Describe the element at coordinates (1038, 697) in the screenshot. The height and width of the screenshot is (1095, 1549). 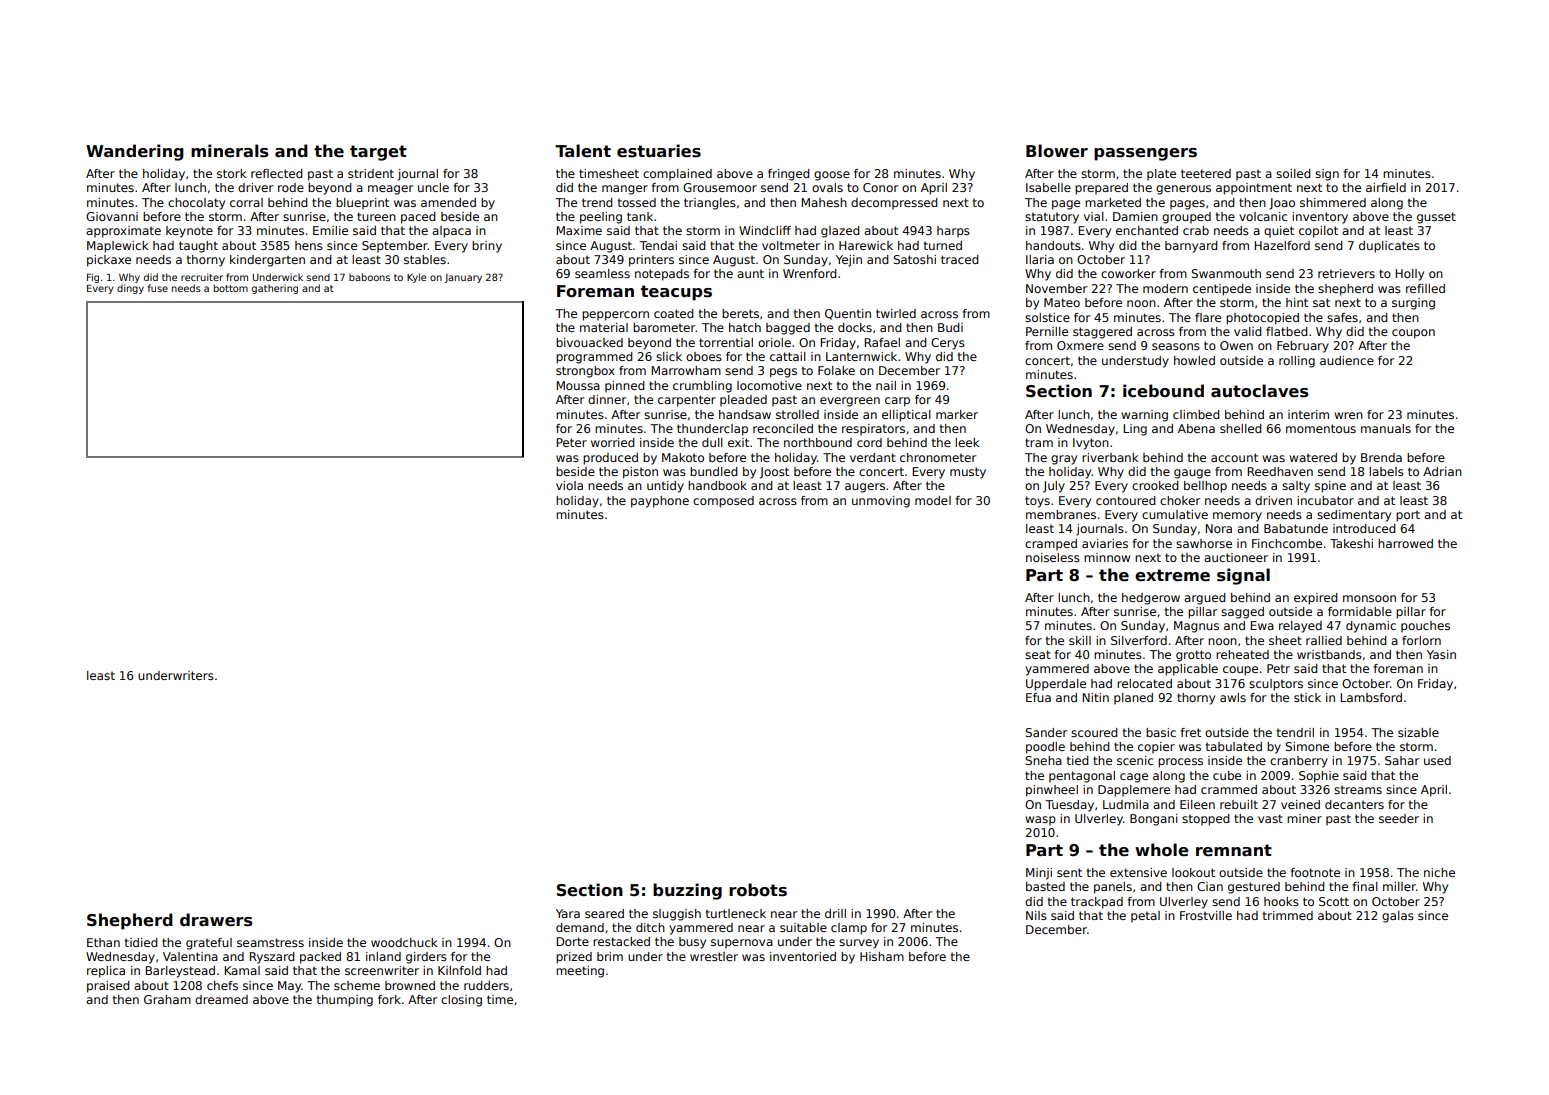
I see `Efua` at that location.
